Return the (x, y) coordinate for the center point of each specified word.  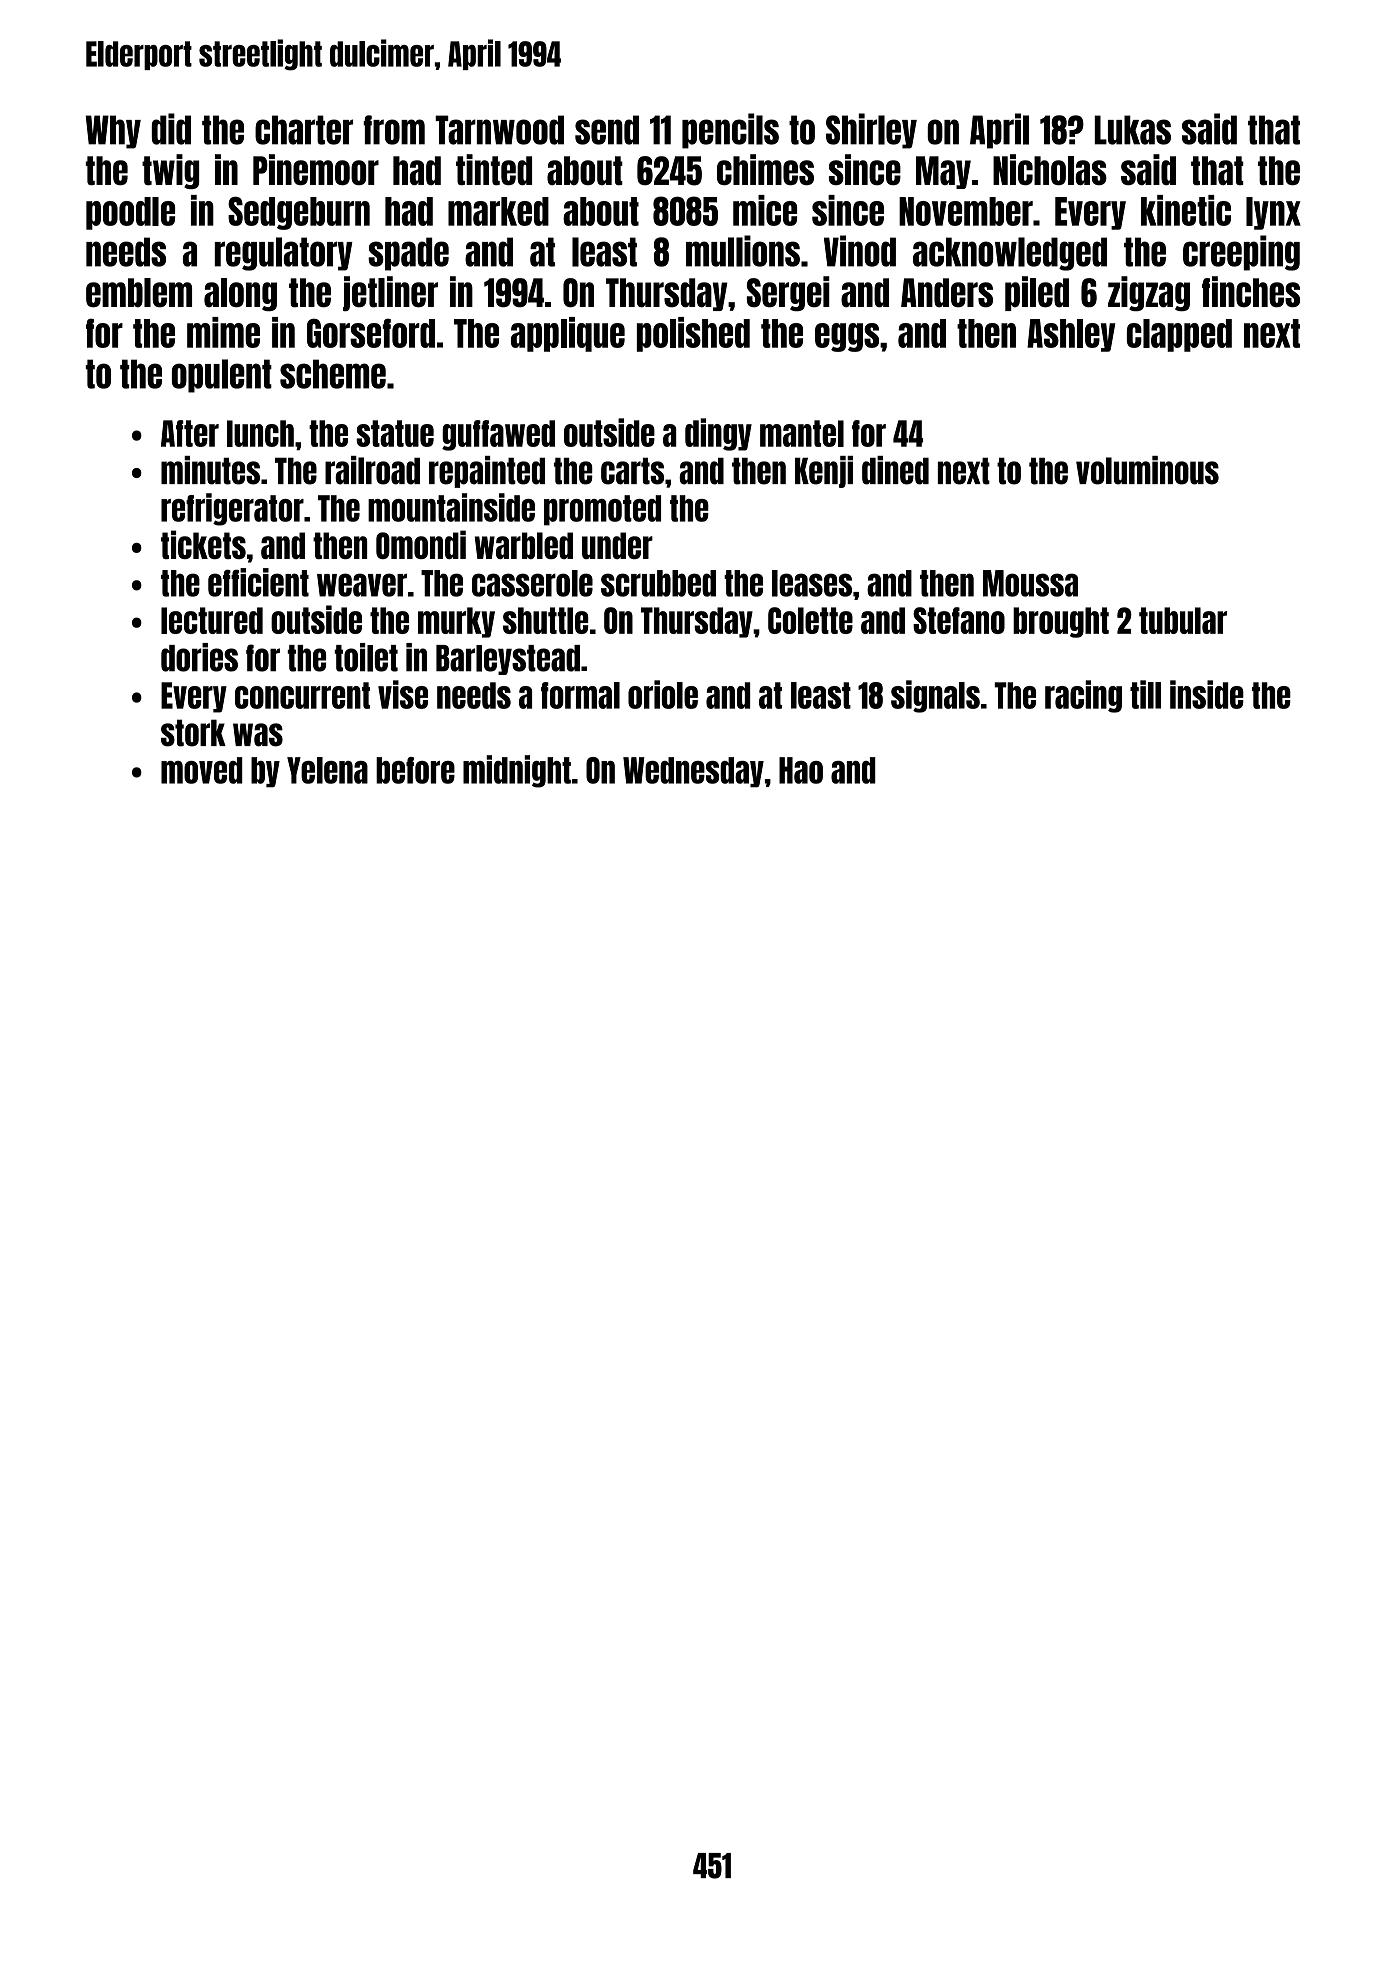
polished (693, 334)
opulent (222, 376)
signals (935, 696)
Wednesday (693, 772)
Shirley (871, 131)
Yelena (327, 770)
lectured (212, 620)
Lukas (1133, 130)
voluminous (1147, 470)
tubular (1183, 620)
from (394, 130)
